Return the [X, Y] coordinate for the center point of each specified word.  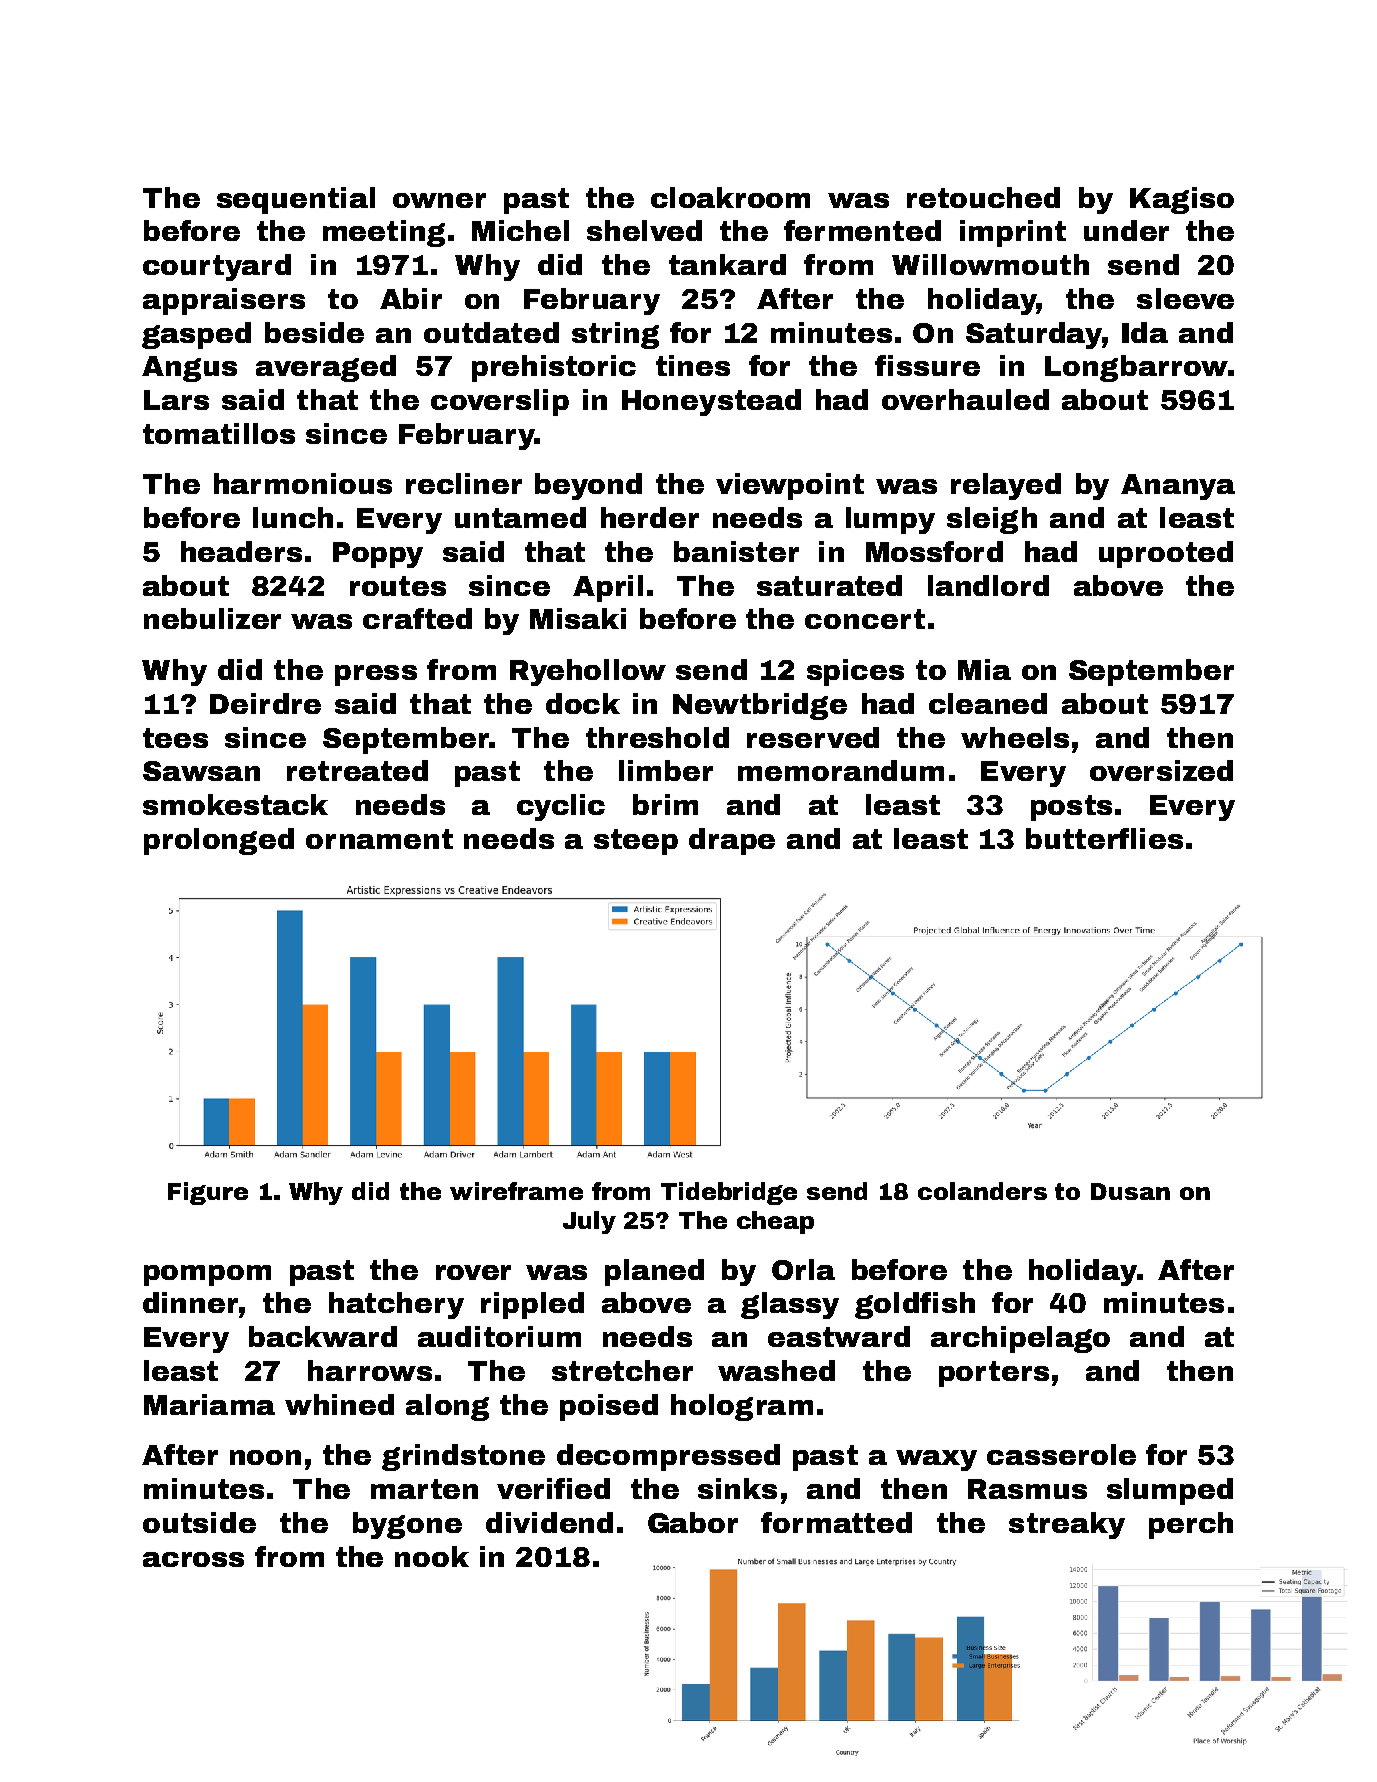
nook [432, 1556]
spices [855, 672]
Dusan [1130, 1191]
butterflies [1104, 838]
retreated [357, 770]
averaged [326, 368]
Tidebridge [729, 1193]
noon [265, 1457]
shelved [644, 230]
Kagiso [1182, 200]
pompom [207, 1275]
